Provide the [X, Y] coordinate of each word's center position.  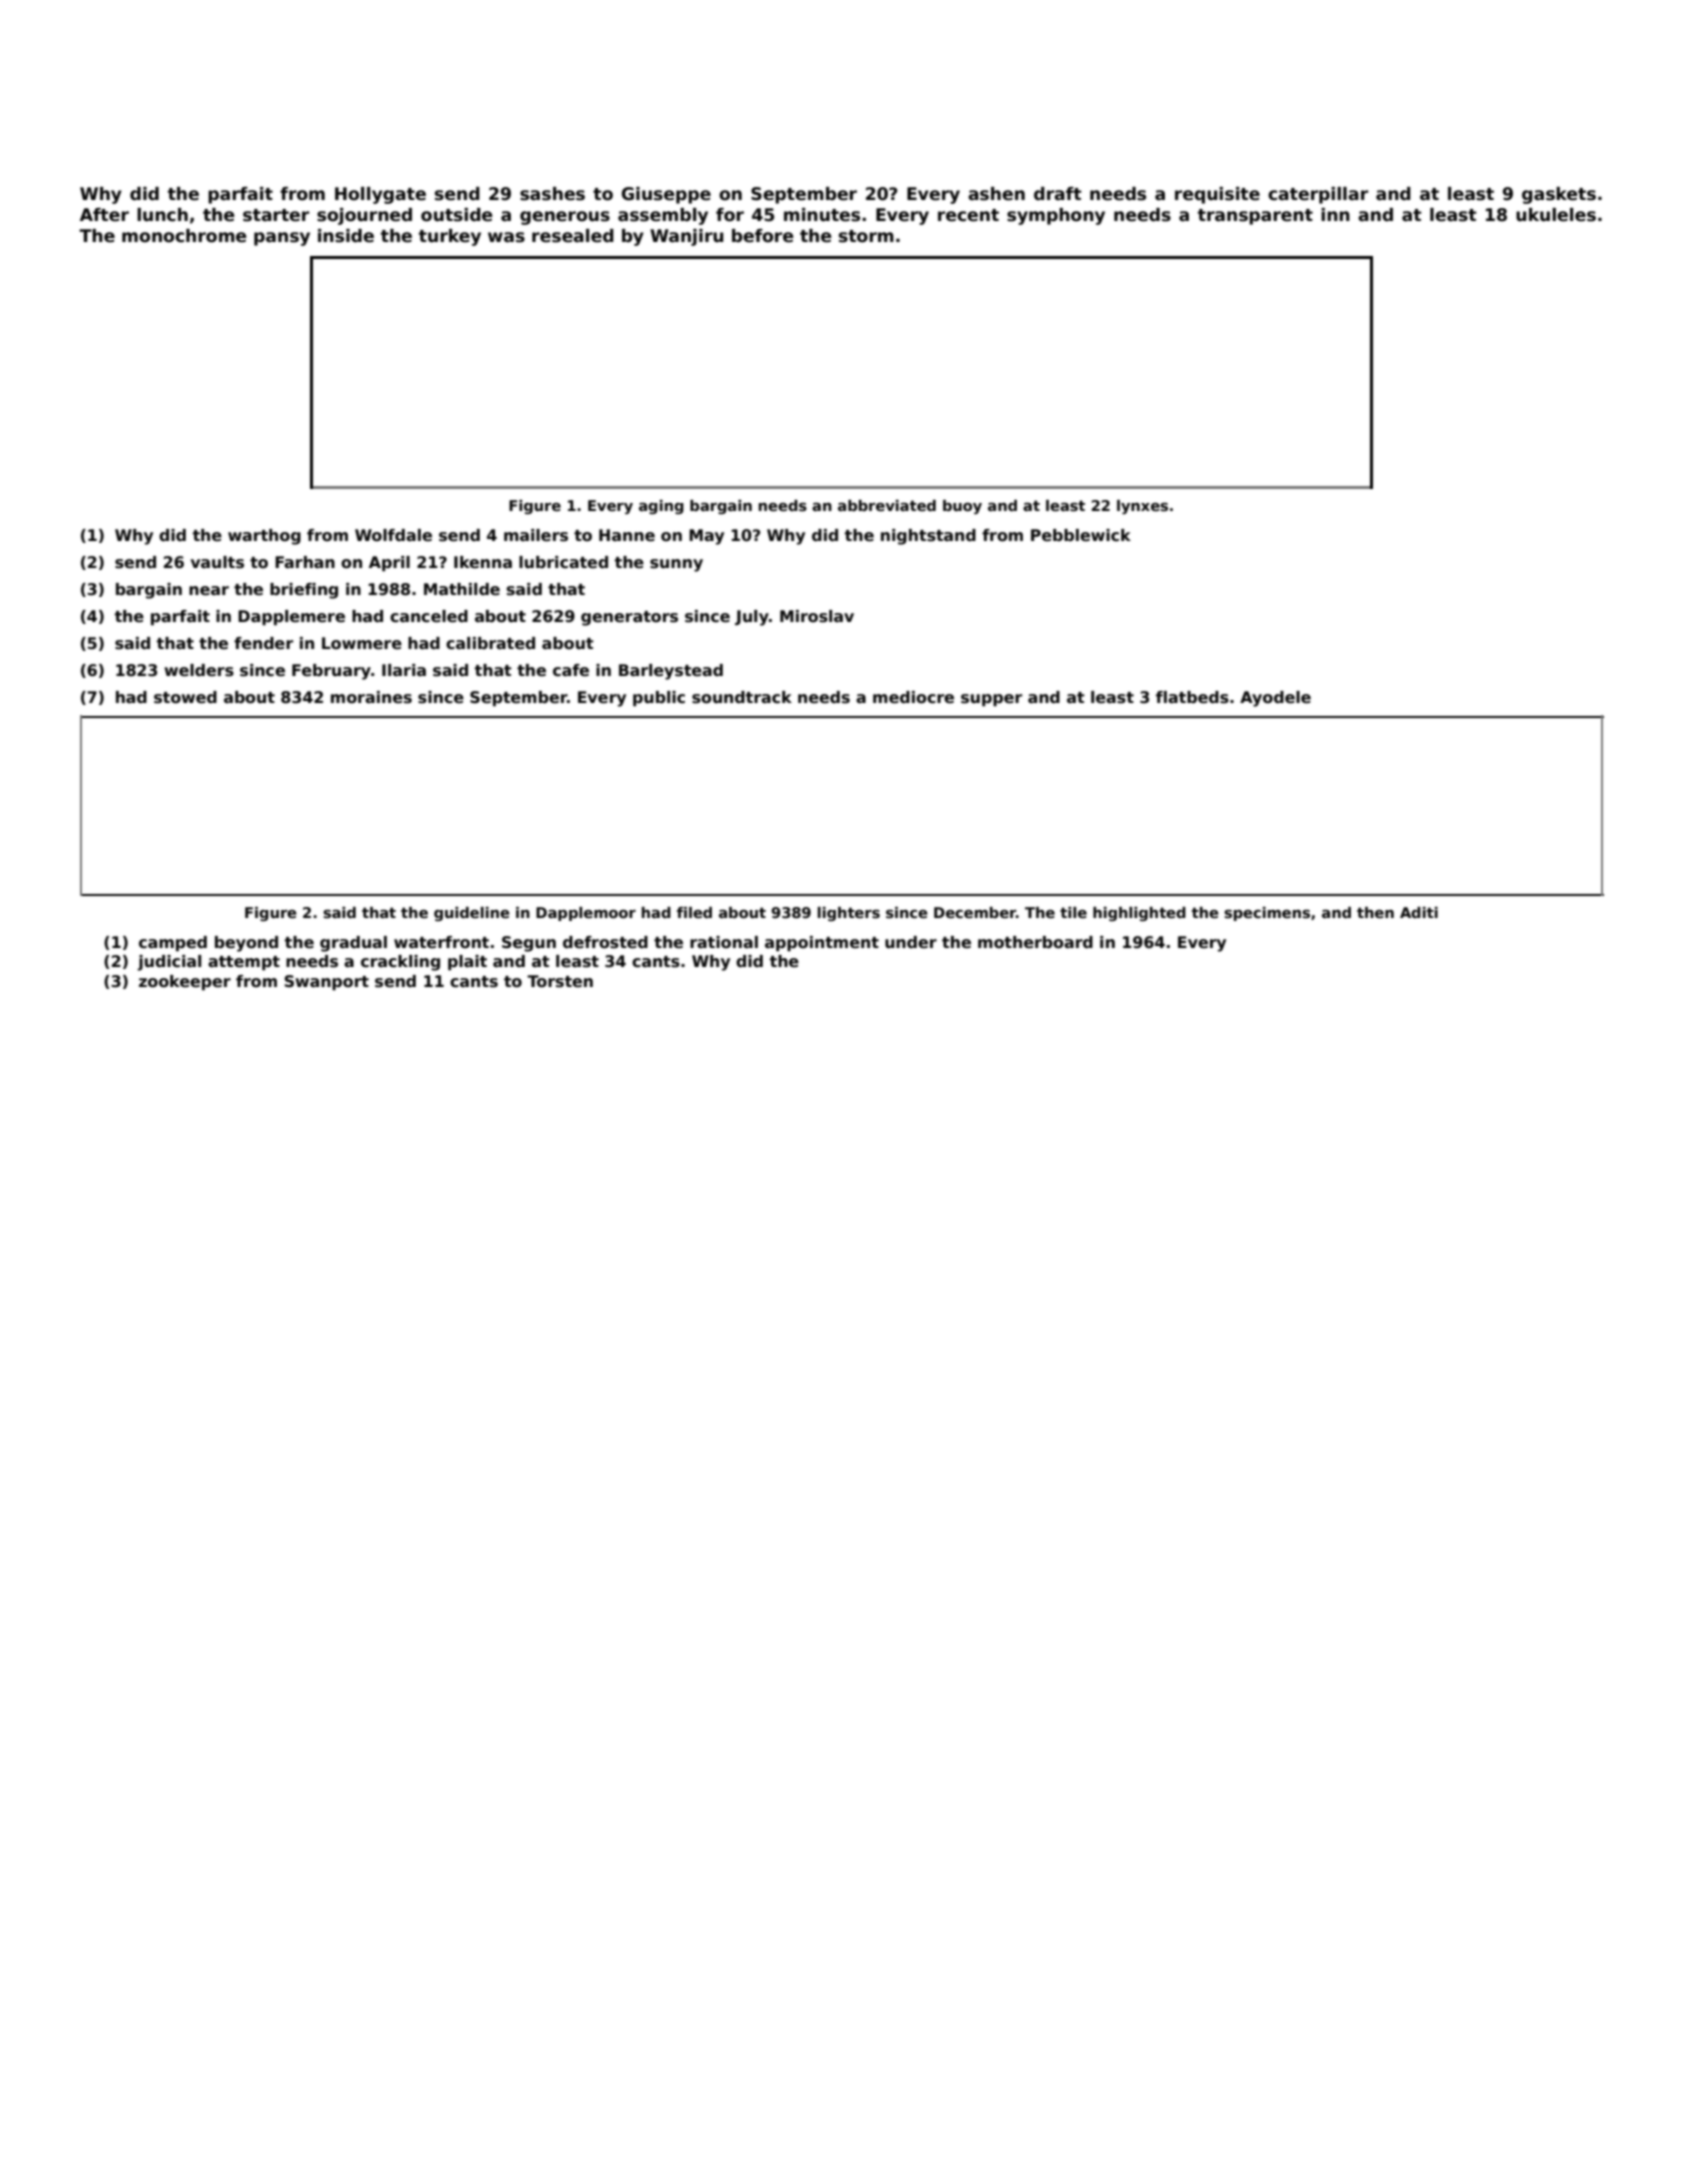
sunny [676, 565]
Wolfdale [393, 535]
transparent [1255, 217]
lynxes [1142, 507]
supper [991, 700]
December [975, 912]
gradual [353, 944]
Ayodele [1275, 699]
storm [866, 236]
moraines [371, 697]
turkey [450, 237]
